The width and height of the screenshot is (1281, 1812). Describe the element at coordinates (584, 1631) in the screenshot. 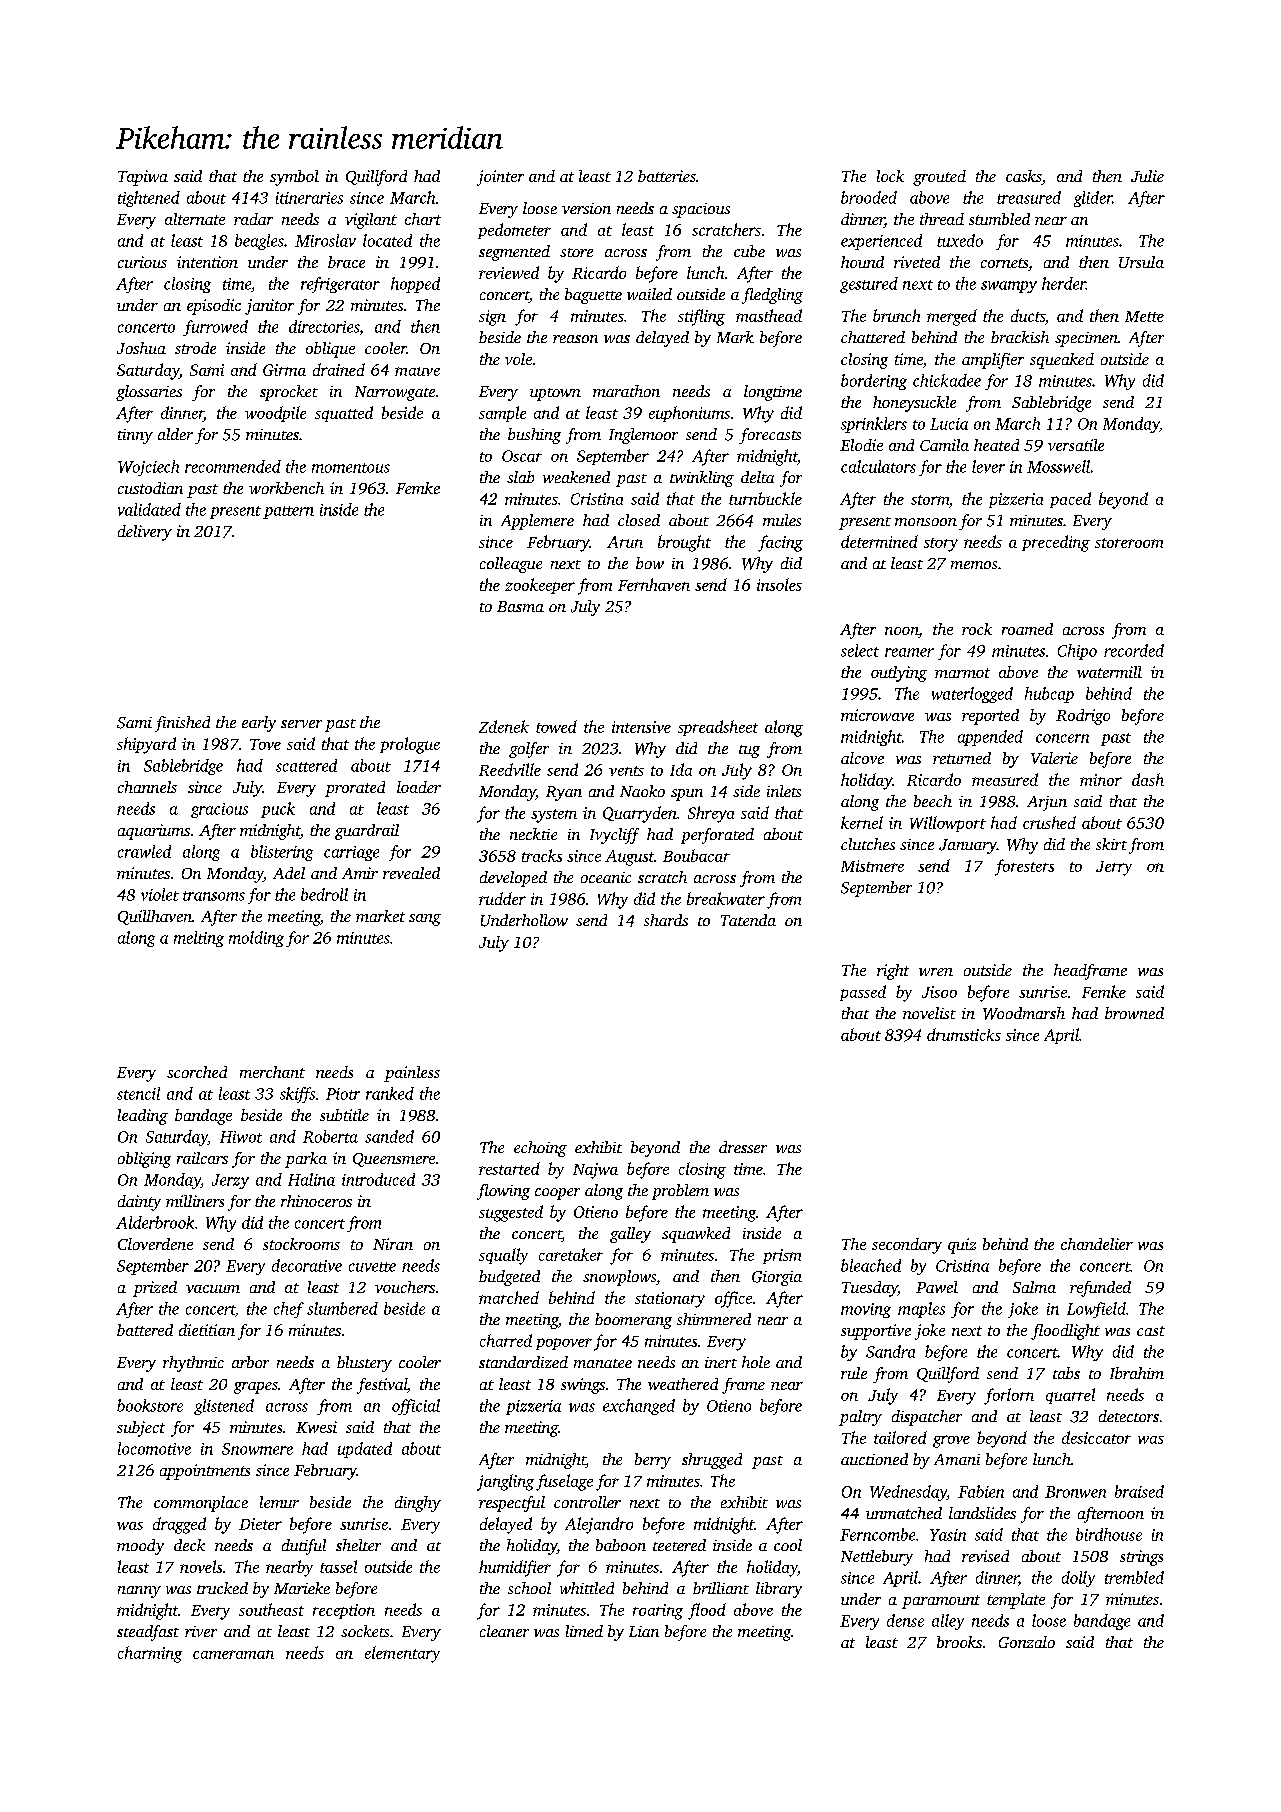

I see `limed` at that location.
